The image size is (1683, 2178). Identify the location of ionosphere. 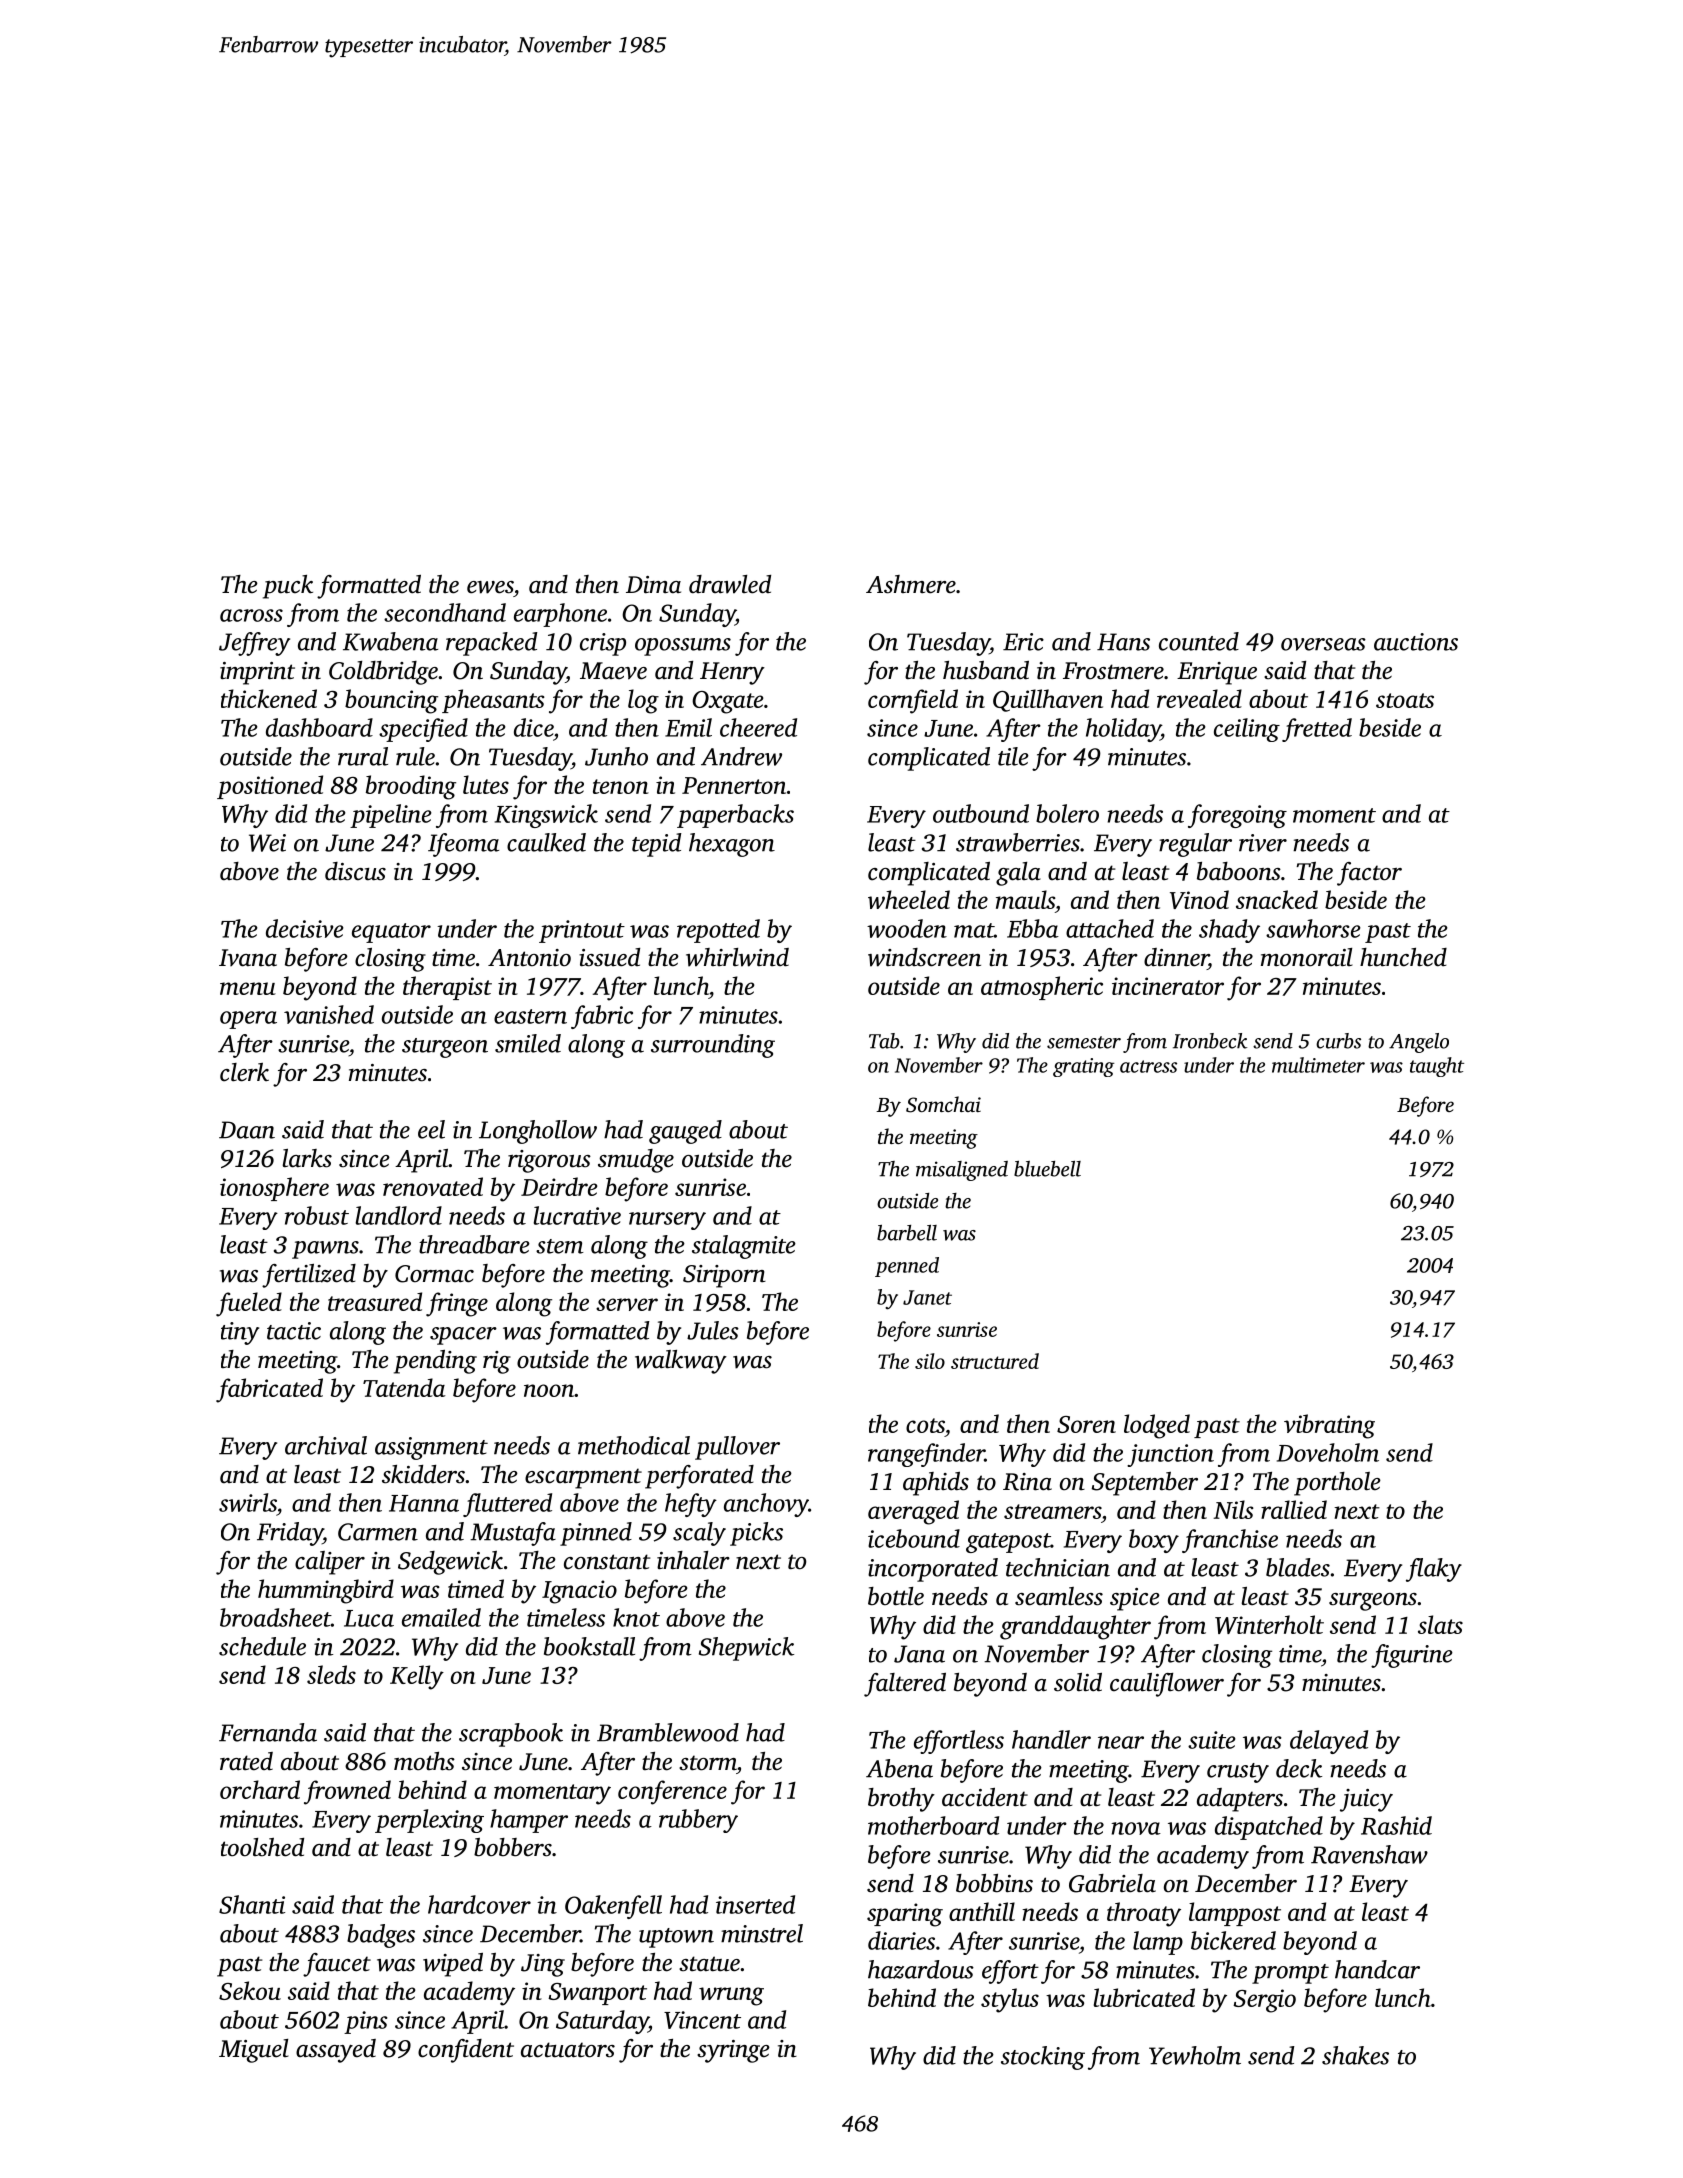
(274, 1189).
